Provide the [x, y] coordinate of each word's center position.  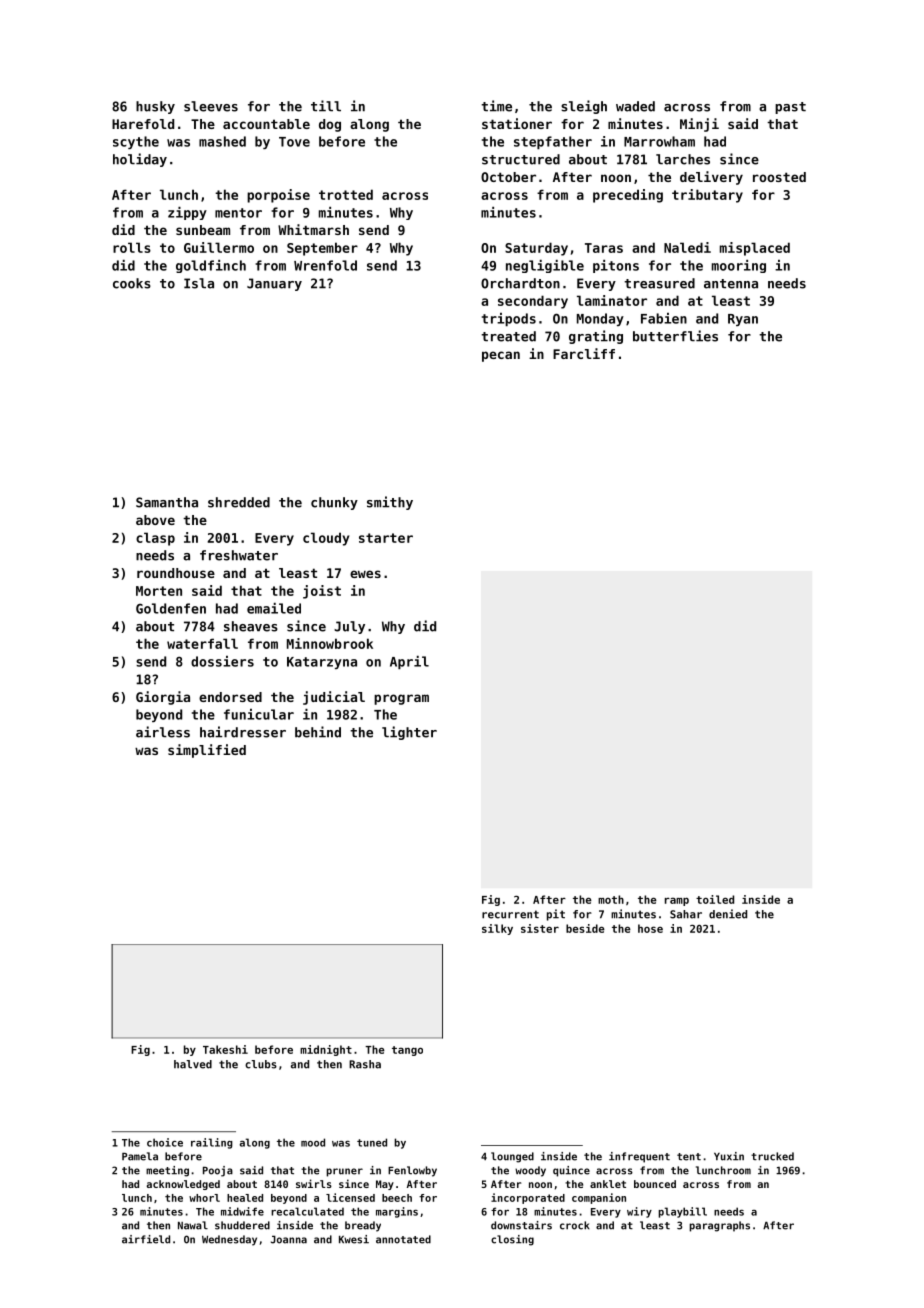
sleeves [211, 106]
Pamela [140, 1156]
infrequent [639, 1157]
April [409, 663]
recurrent [510, 914]
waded [635, 106]
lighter [409, 733]
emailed [274, 608]
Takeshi [225, 1049]
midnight [326, 1050]
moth [611, 899]
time [496, 106]
